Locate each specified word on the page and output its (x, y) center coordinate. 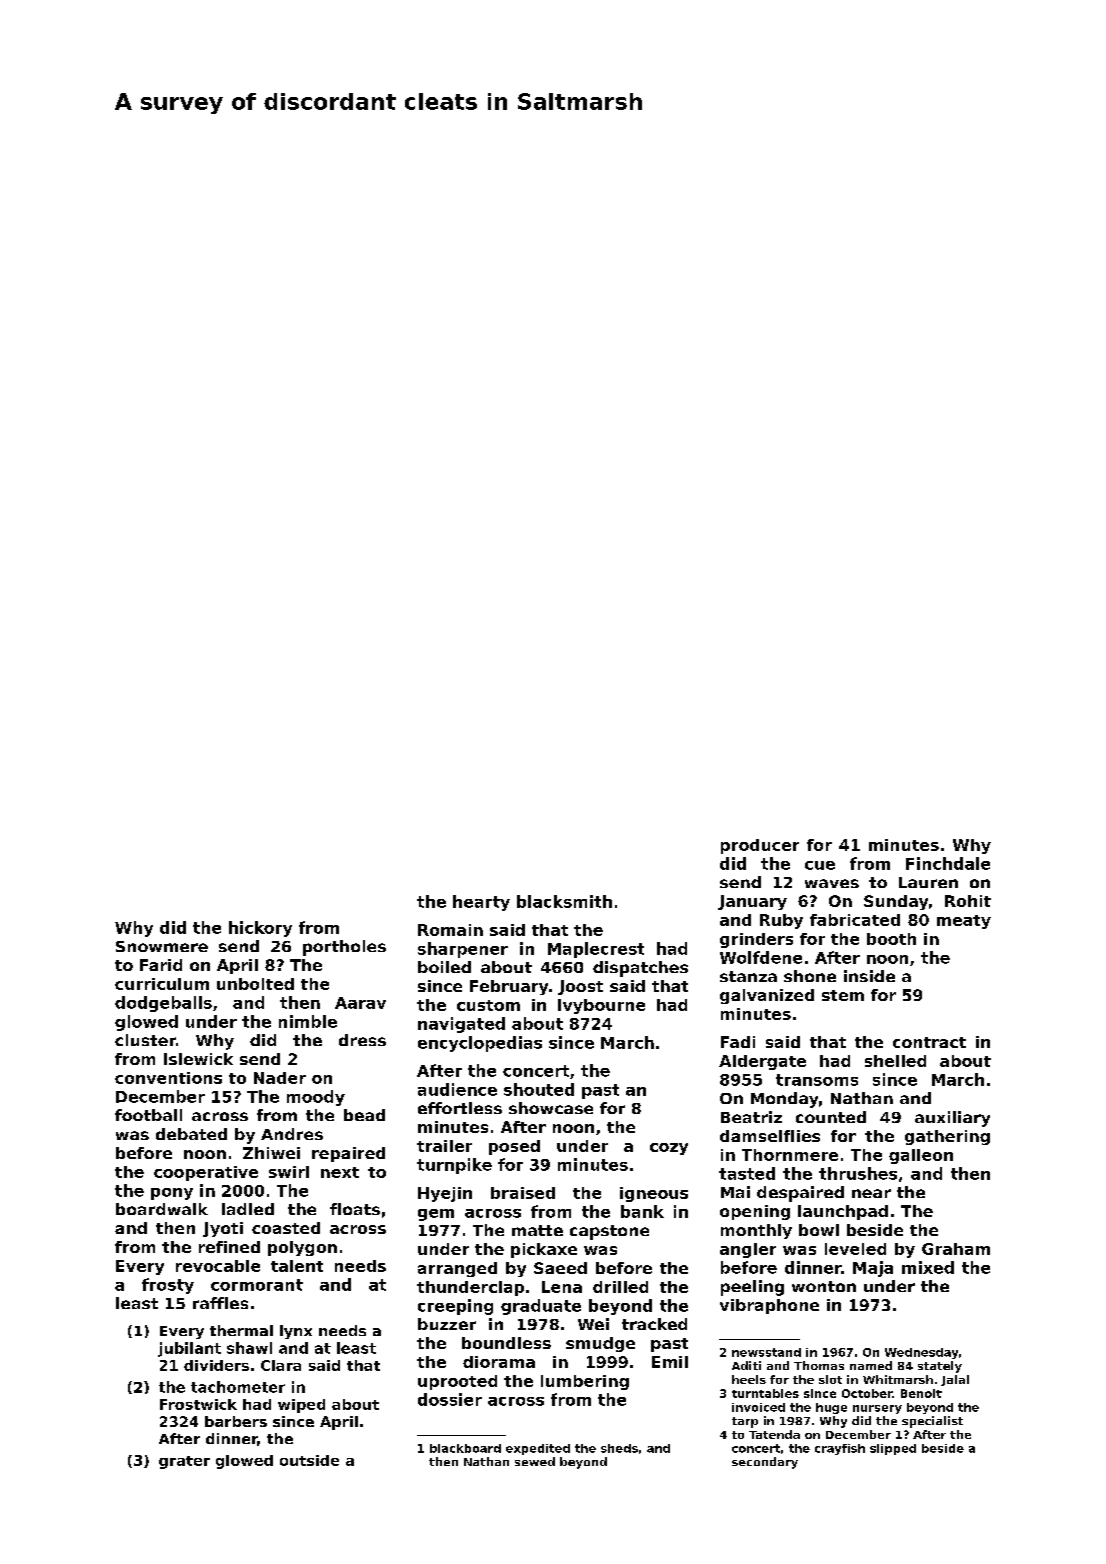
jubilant (189, 1349)
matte (537, 1230)
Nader (280, 1078)
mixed (928, 1267)
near (871, 1193)
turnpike (454, 1166)
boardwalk (162, 1209)
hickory (260, 929)
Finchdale (948, 863)
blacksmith (564, 901)
